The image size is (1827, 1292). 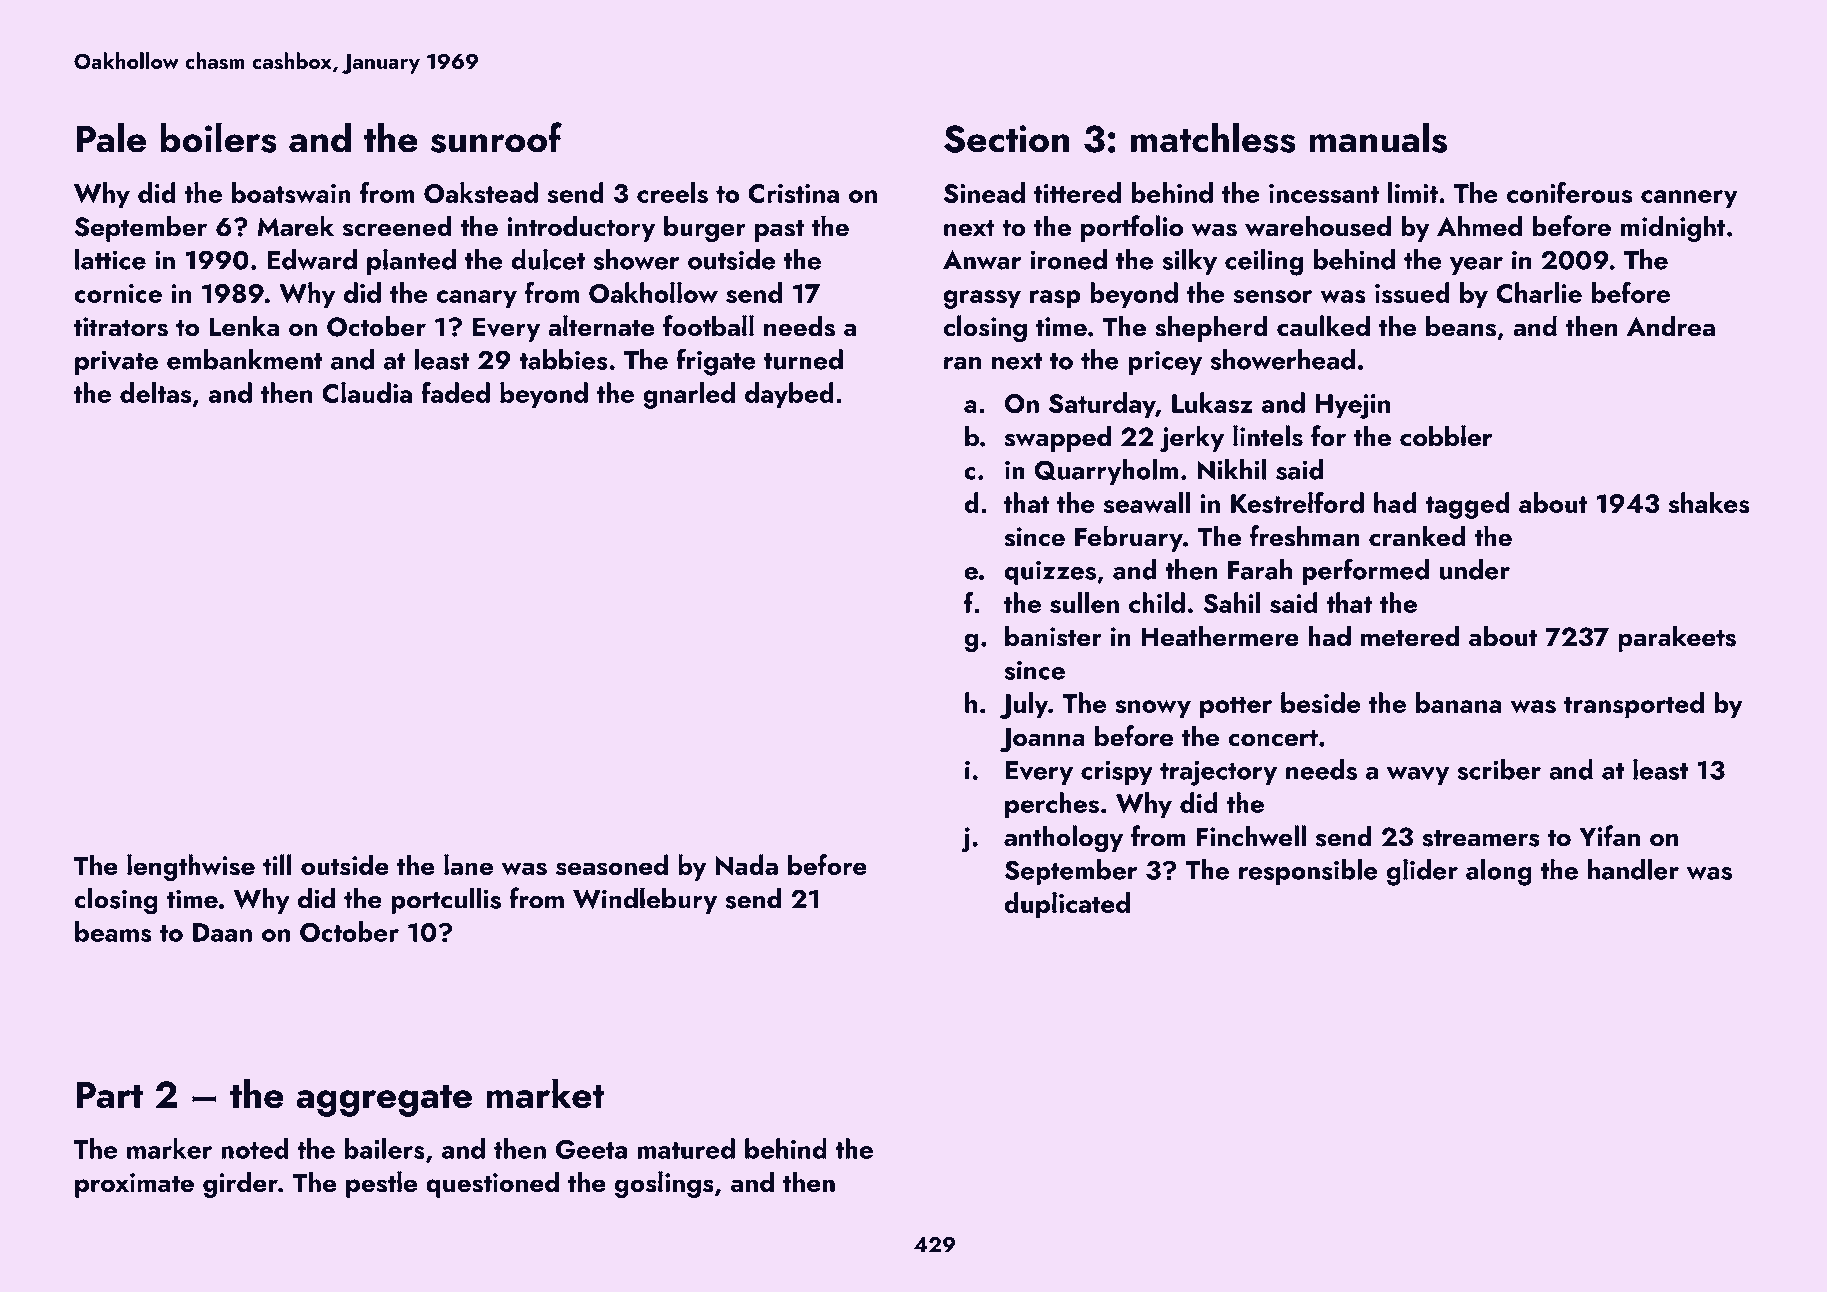 I want to click on Andrea, so click(x=1671, y=325).
